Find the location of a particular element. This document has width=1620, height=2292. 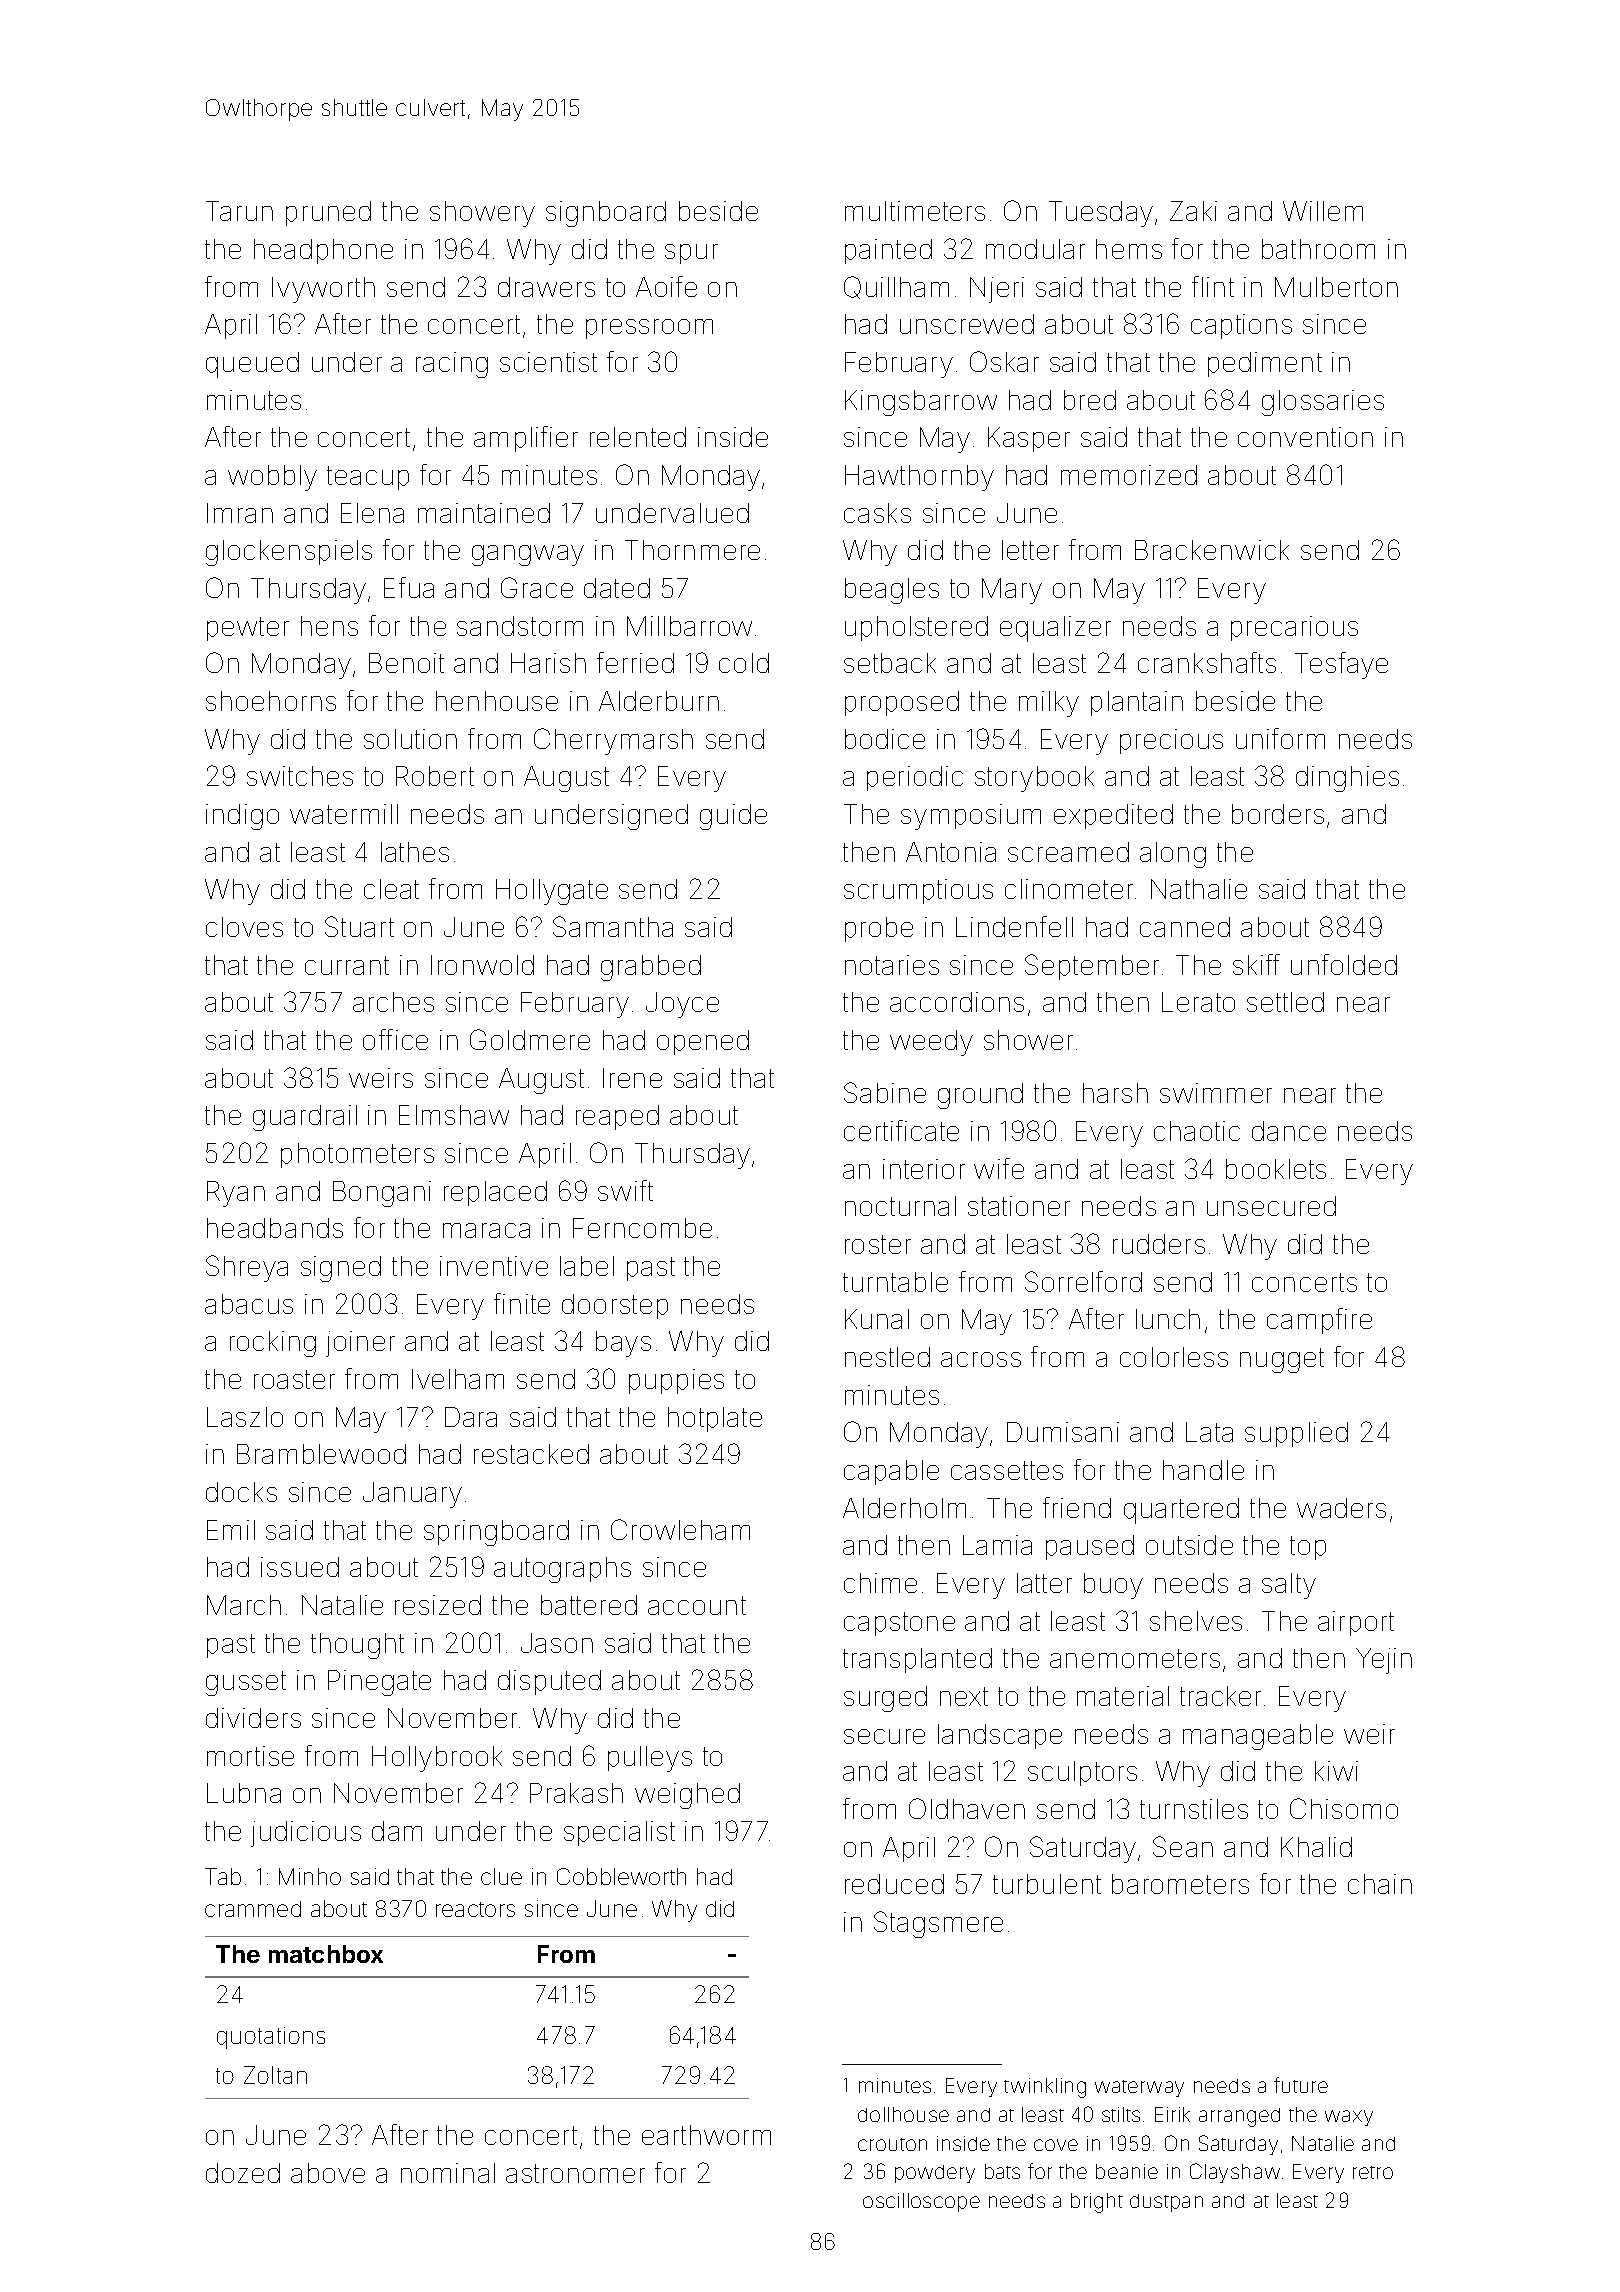

capable is located at coordinates (891, 1472).
